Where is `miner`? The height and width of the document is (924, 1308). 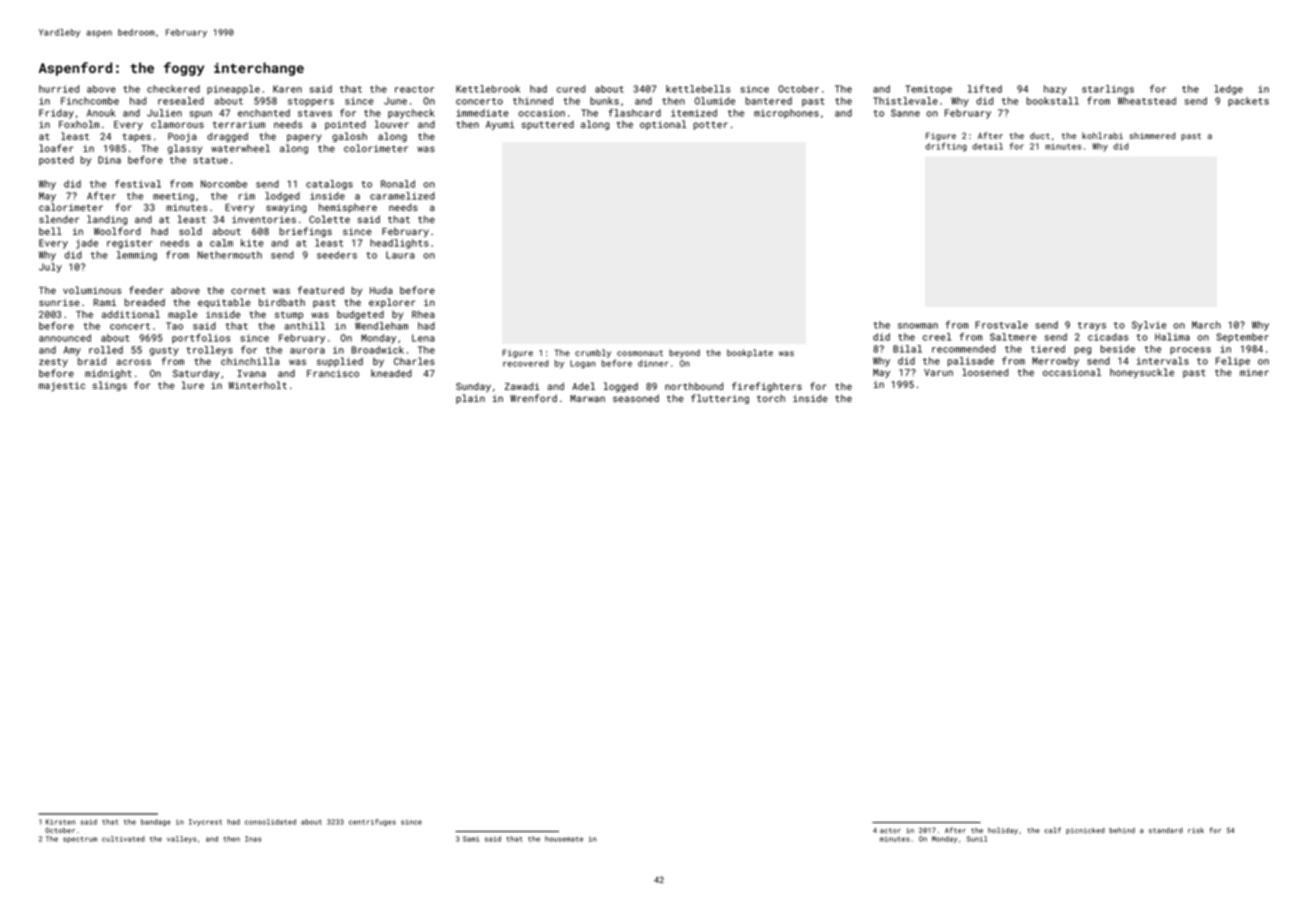 miner is located at coordinates (1254, 372).
